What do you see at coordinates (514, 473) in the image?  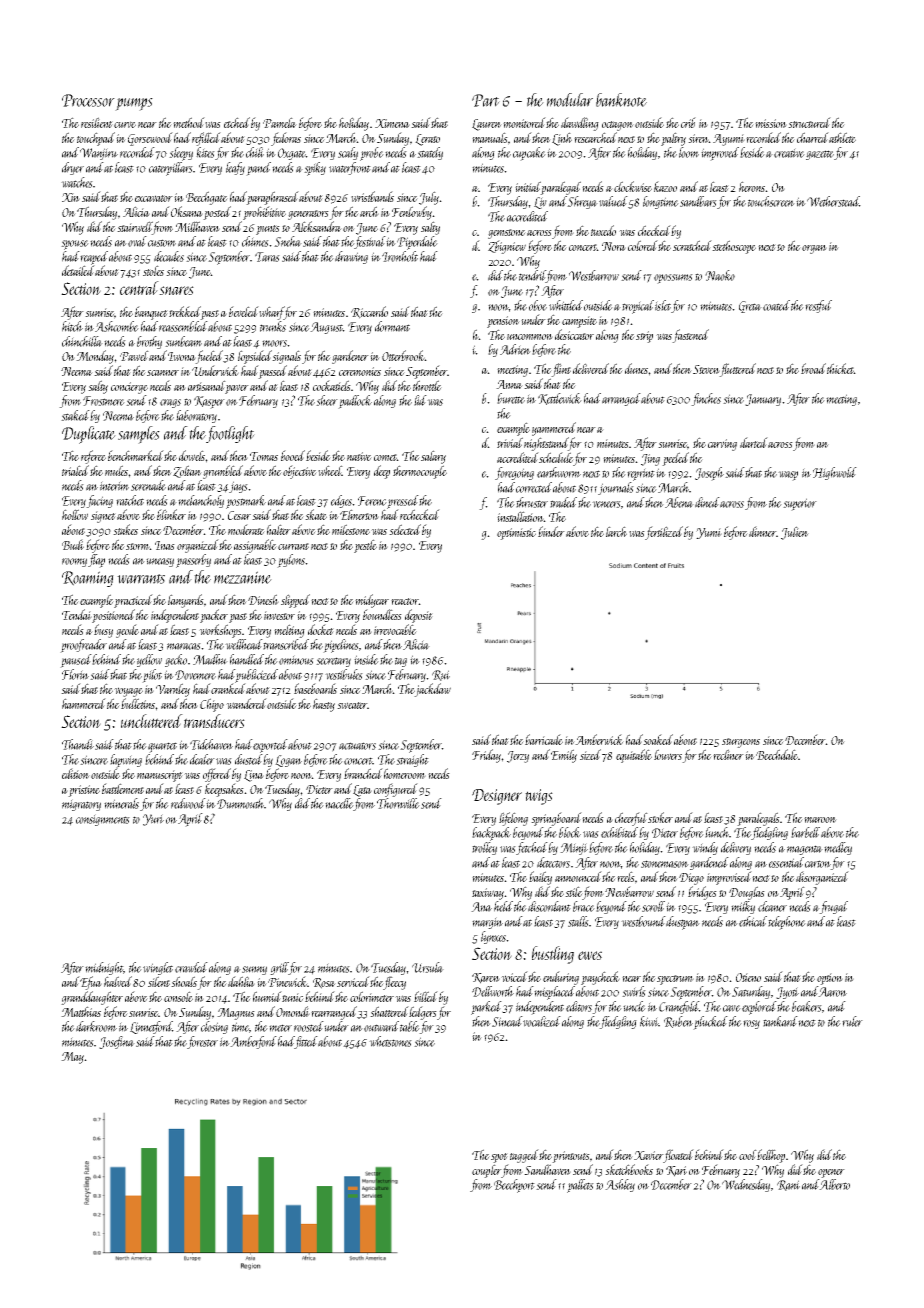 I see `foregoing` at bounding box center [514, 473].
